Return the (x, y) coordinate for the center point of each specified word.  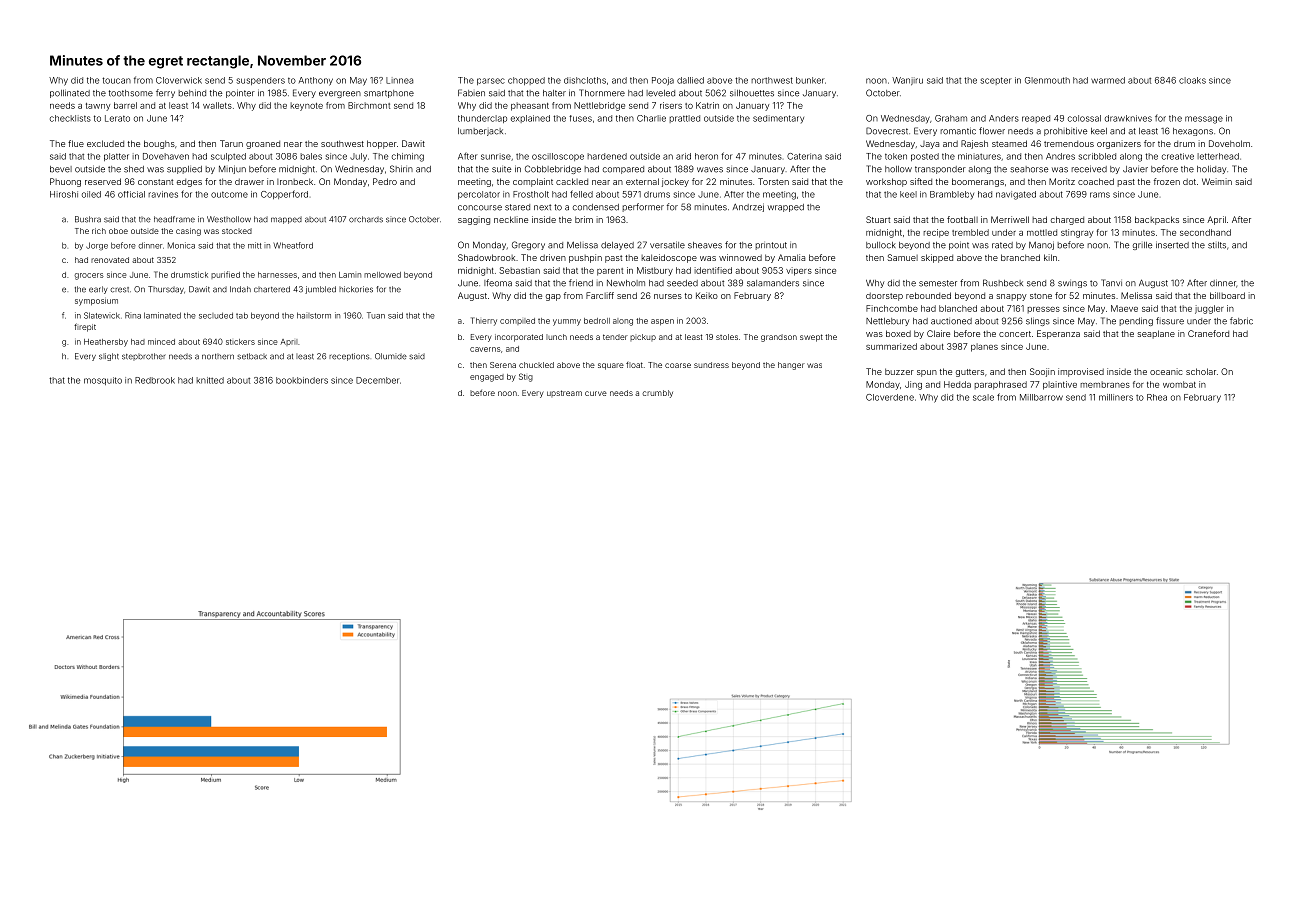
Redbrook (155, 380)
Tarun (231, 143)
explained (530, 119)
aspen (662, 322)
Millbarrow (1041, 397)
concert (1015, 334)
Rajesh (974, 144)
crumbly (657, 394)
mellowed (382, 275)
